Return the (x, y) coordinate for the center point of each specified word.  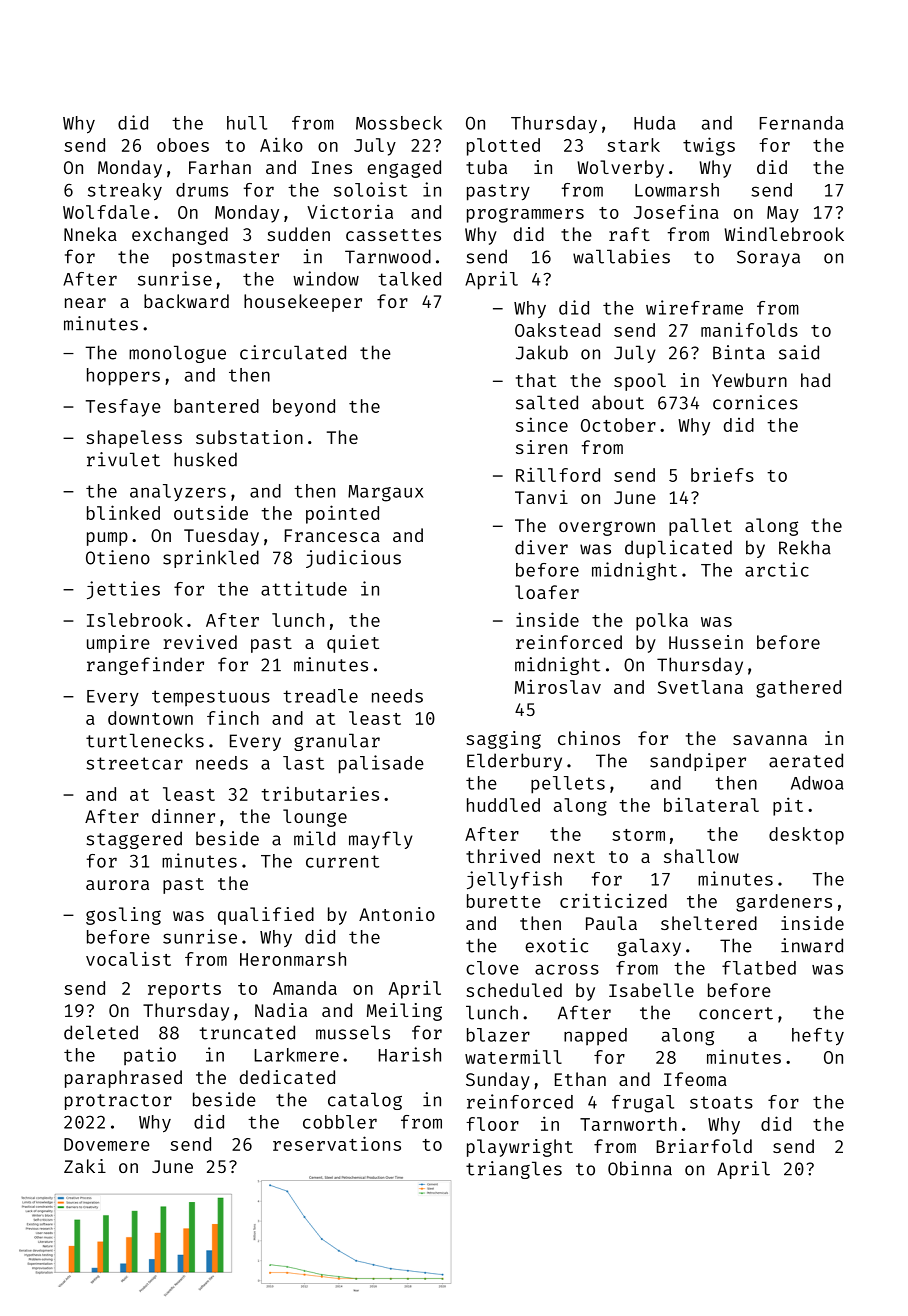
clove (492, 968)
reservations (337, 1143)
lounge (315, 818)
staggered (134, 840)
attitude (304, 588)
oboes (183, 145)
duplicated (678, 549)
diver (541, 547)
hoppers (123, 377)
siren (541, 447)
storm (638, 835)
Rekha (805, 547)
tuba (486, 167)
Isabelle (651, 990)
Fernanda (802, 123)
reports (184, 991)
